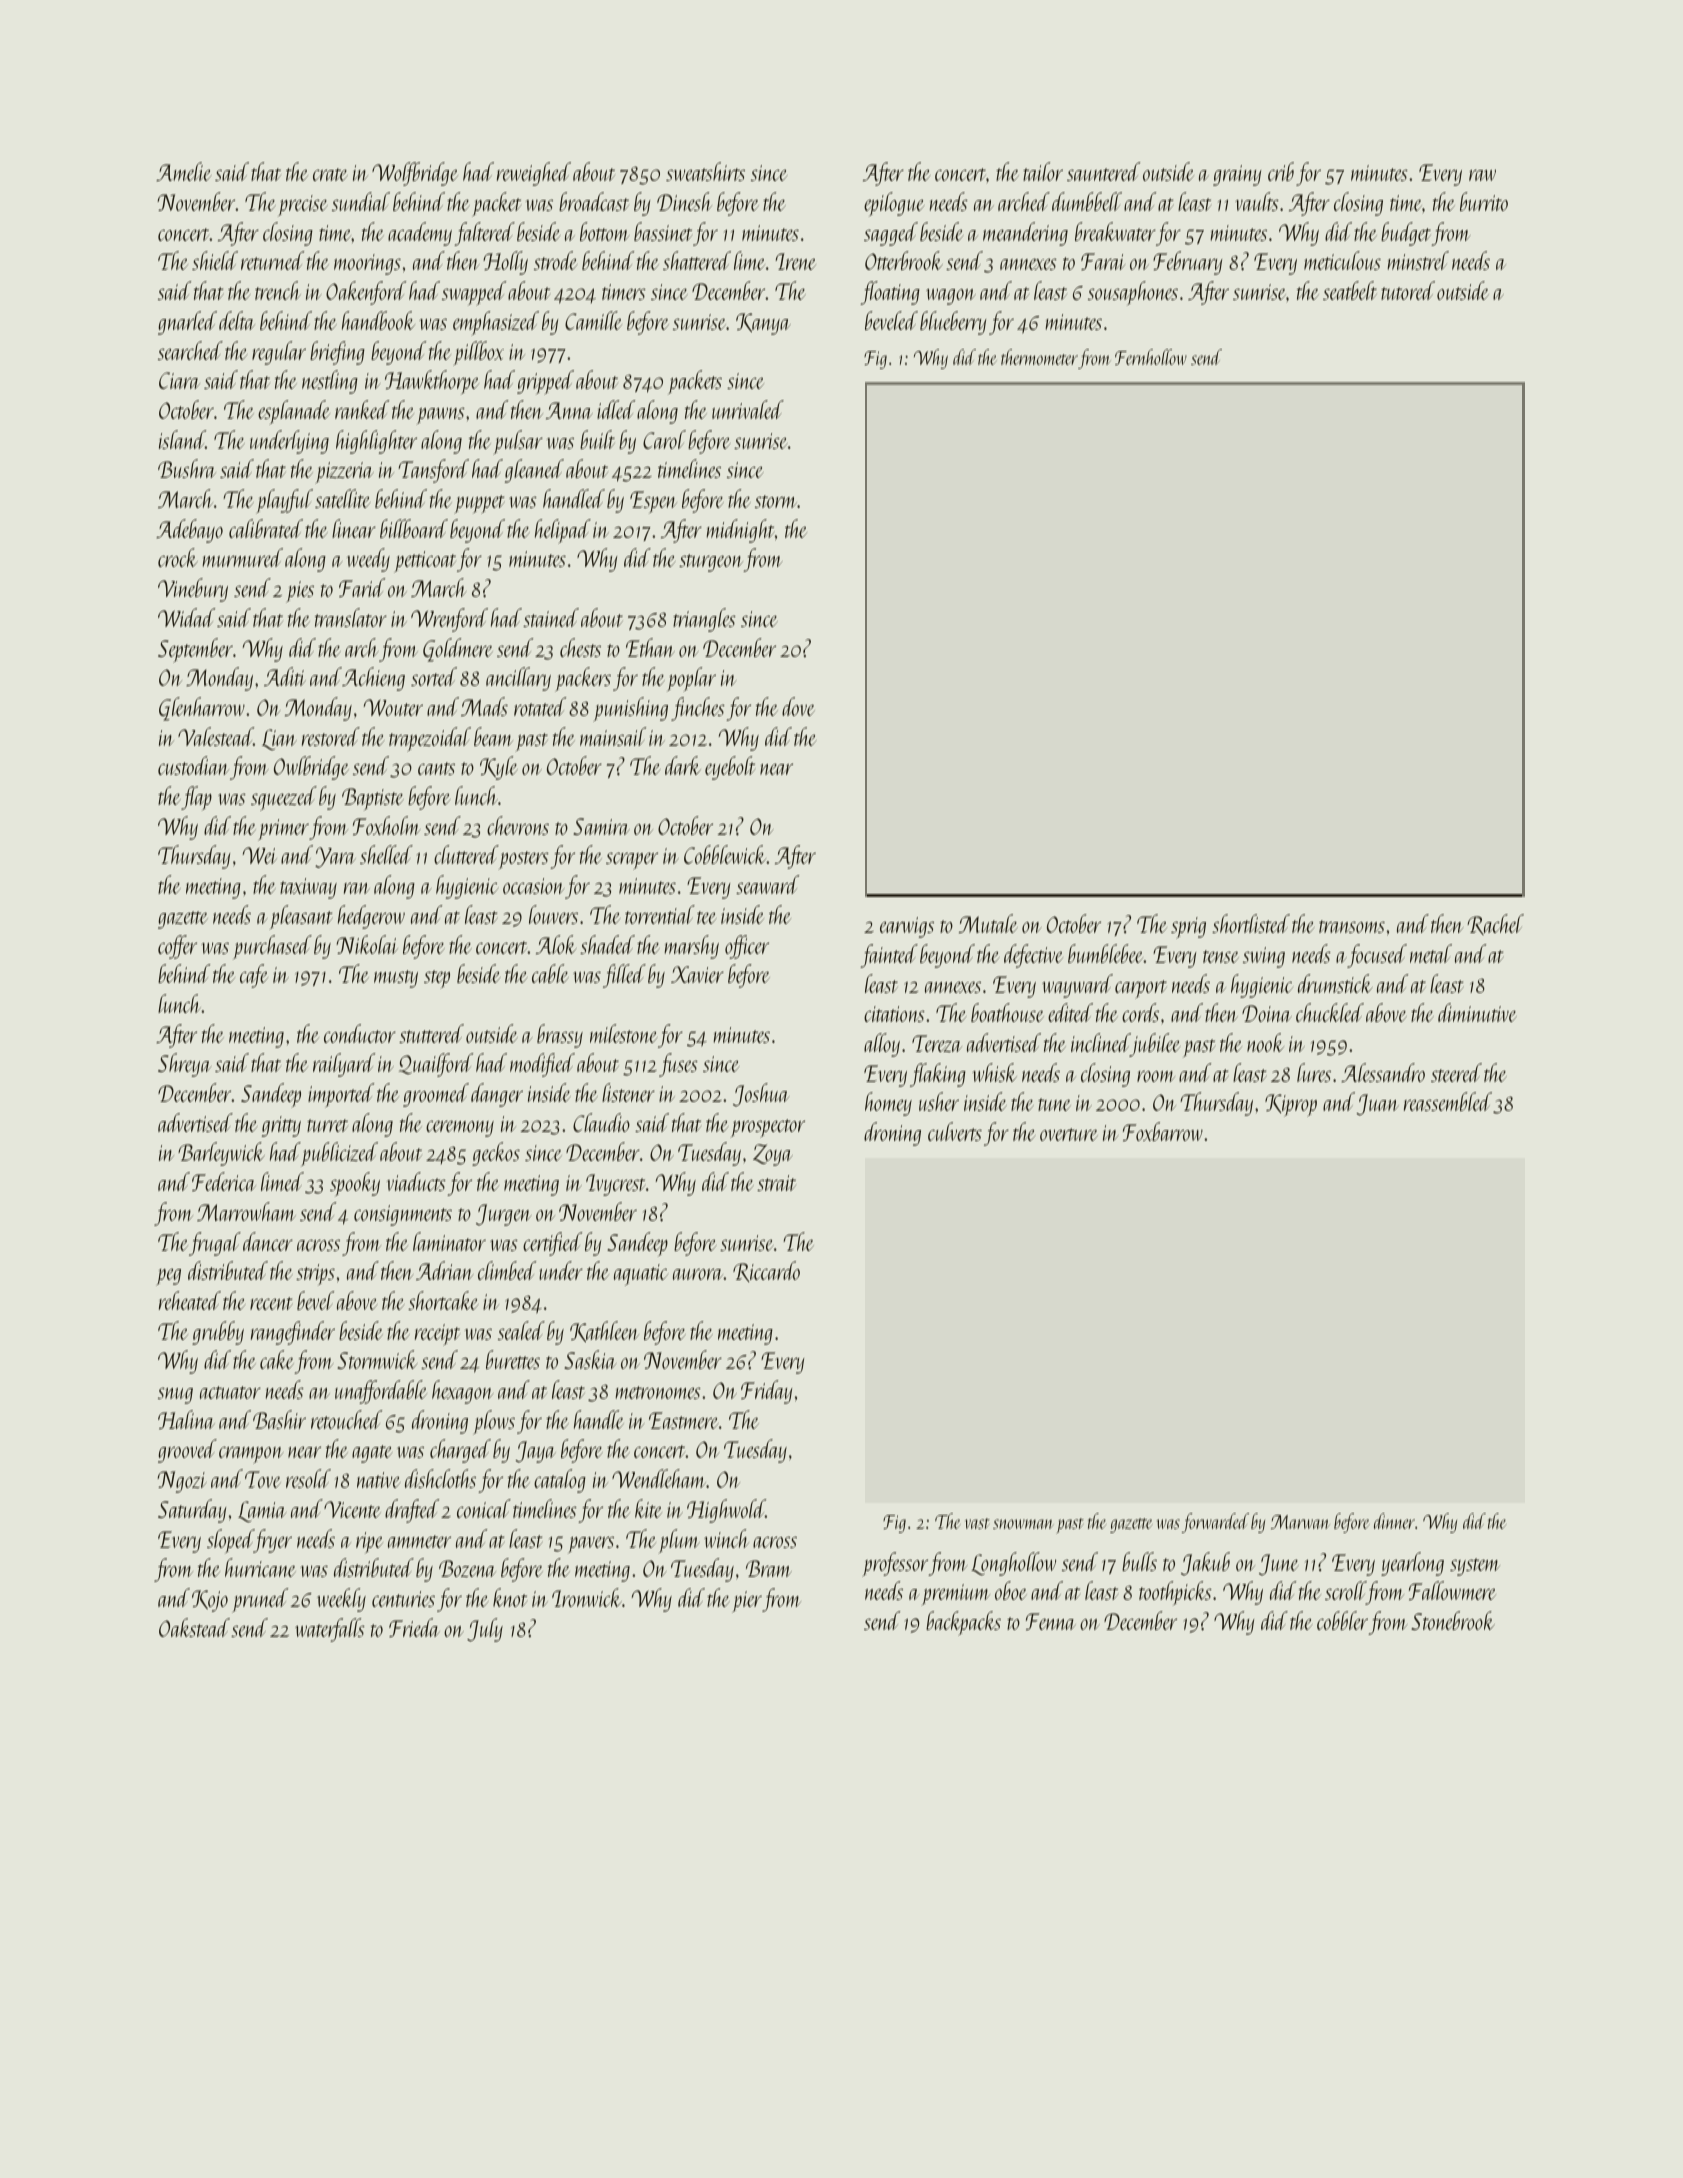  I want to click on crib, so click(1281, 171).
